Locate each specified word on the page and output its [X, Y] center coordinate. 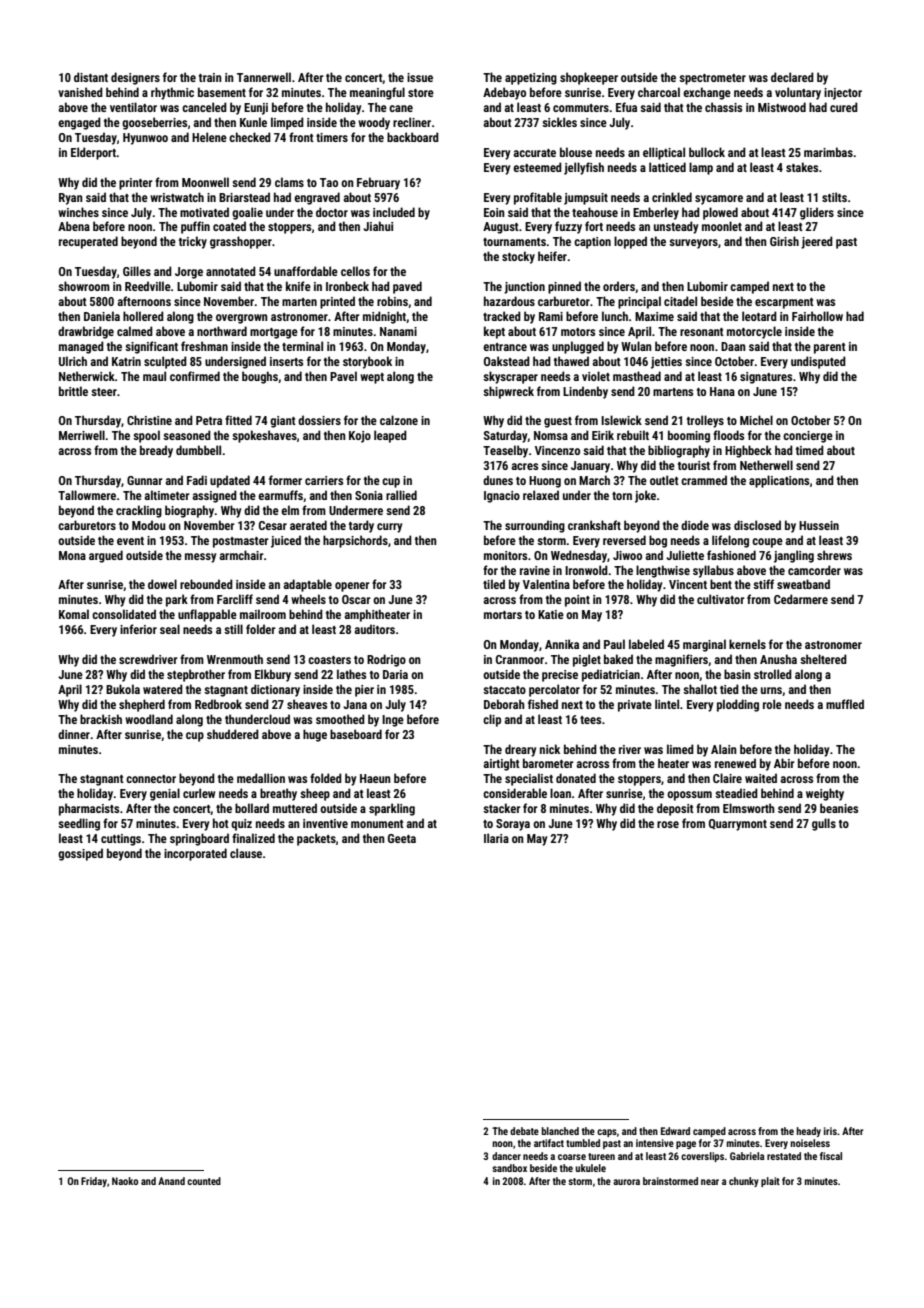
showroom [84, 286]
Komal [74, 614]
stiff [763, 584]
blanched [560, 1131]
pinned [564, 287]
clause [246, 853]
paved [407, 287]
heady [808, 1132]
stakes [802, 167]
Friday [94, 1182]
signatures [766, 378]
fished [543, 704]
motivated [204, 212]
